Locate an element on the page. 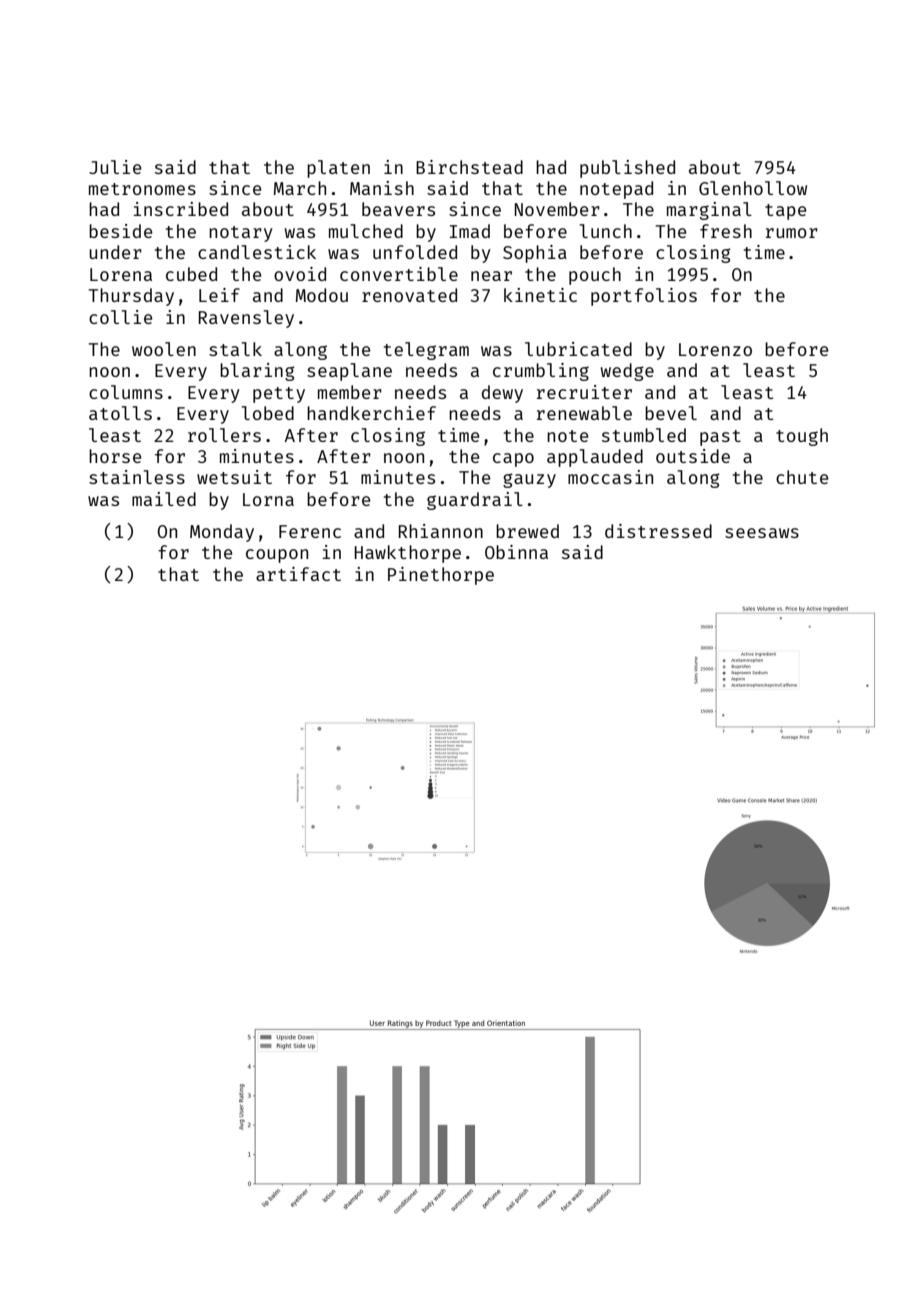 This page has height=1311, width=924. Birchstead is located at coordinates (469, 167).
